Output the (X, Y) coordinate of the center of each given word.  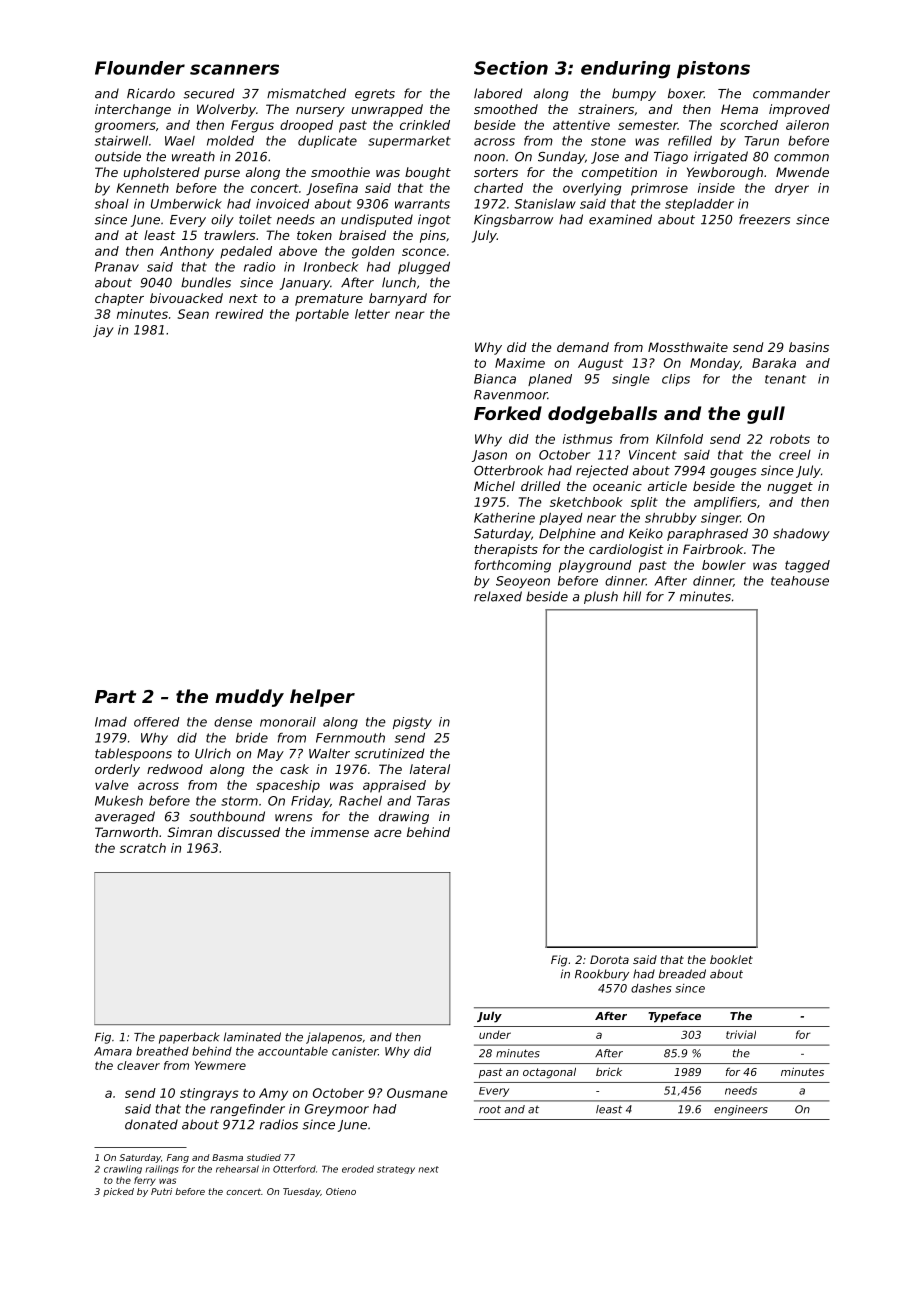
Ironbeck (331, 267)
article (667, 486)
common (801, 158)
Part (115, 696)
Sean (193, 314)
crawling (123, 1169)
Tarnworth (126, 832)
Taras (433, 801)
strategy (396, 1170)
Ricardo (151, 93)
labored (498, 93)
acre (388, 833)
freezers (764, 219)
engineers (741, 1110)
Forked (508, 413)
